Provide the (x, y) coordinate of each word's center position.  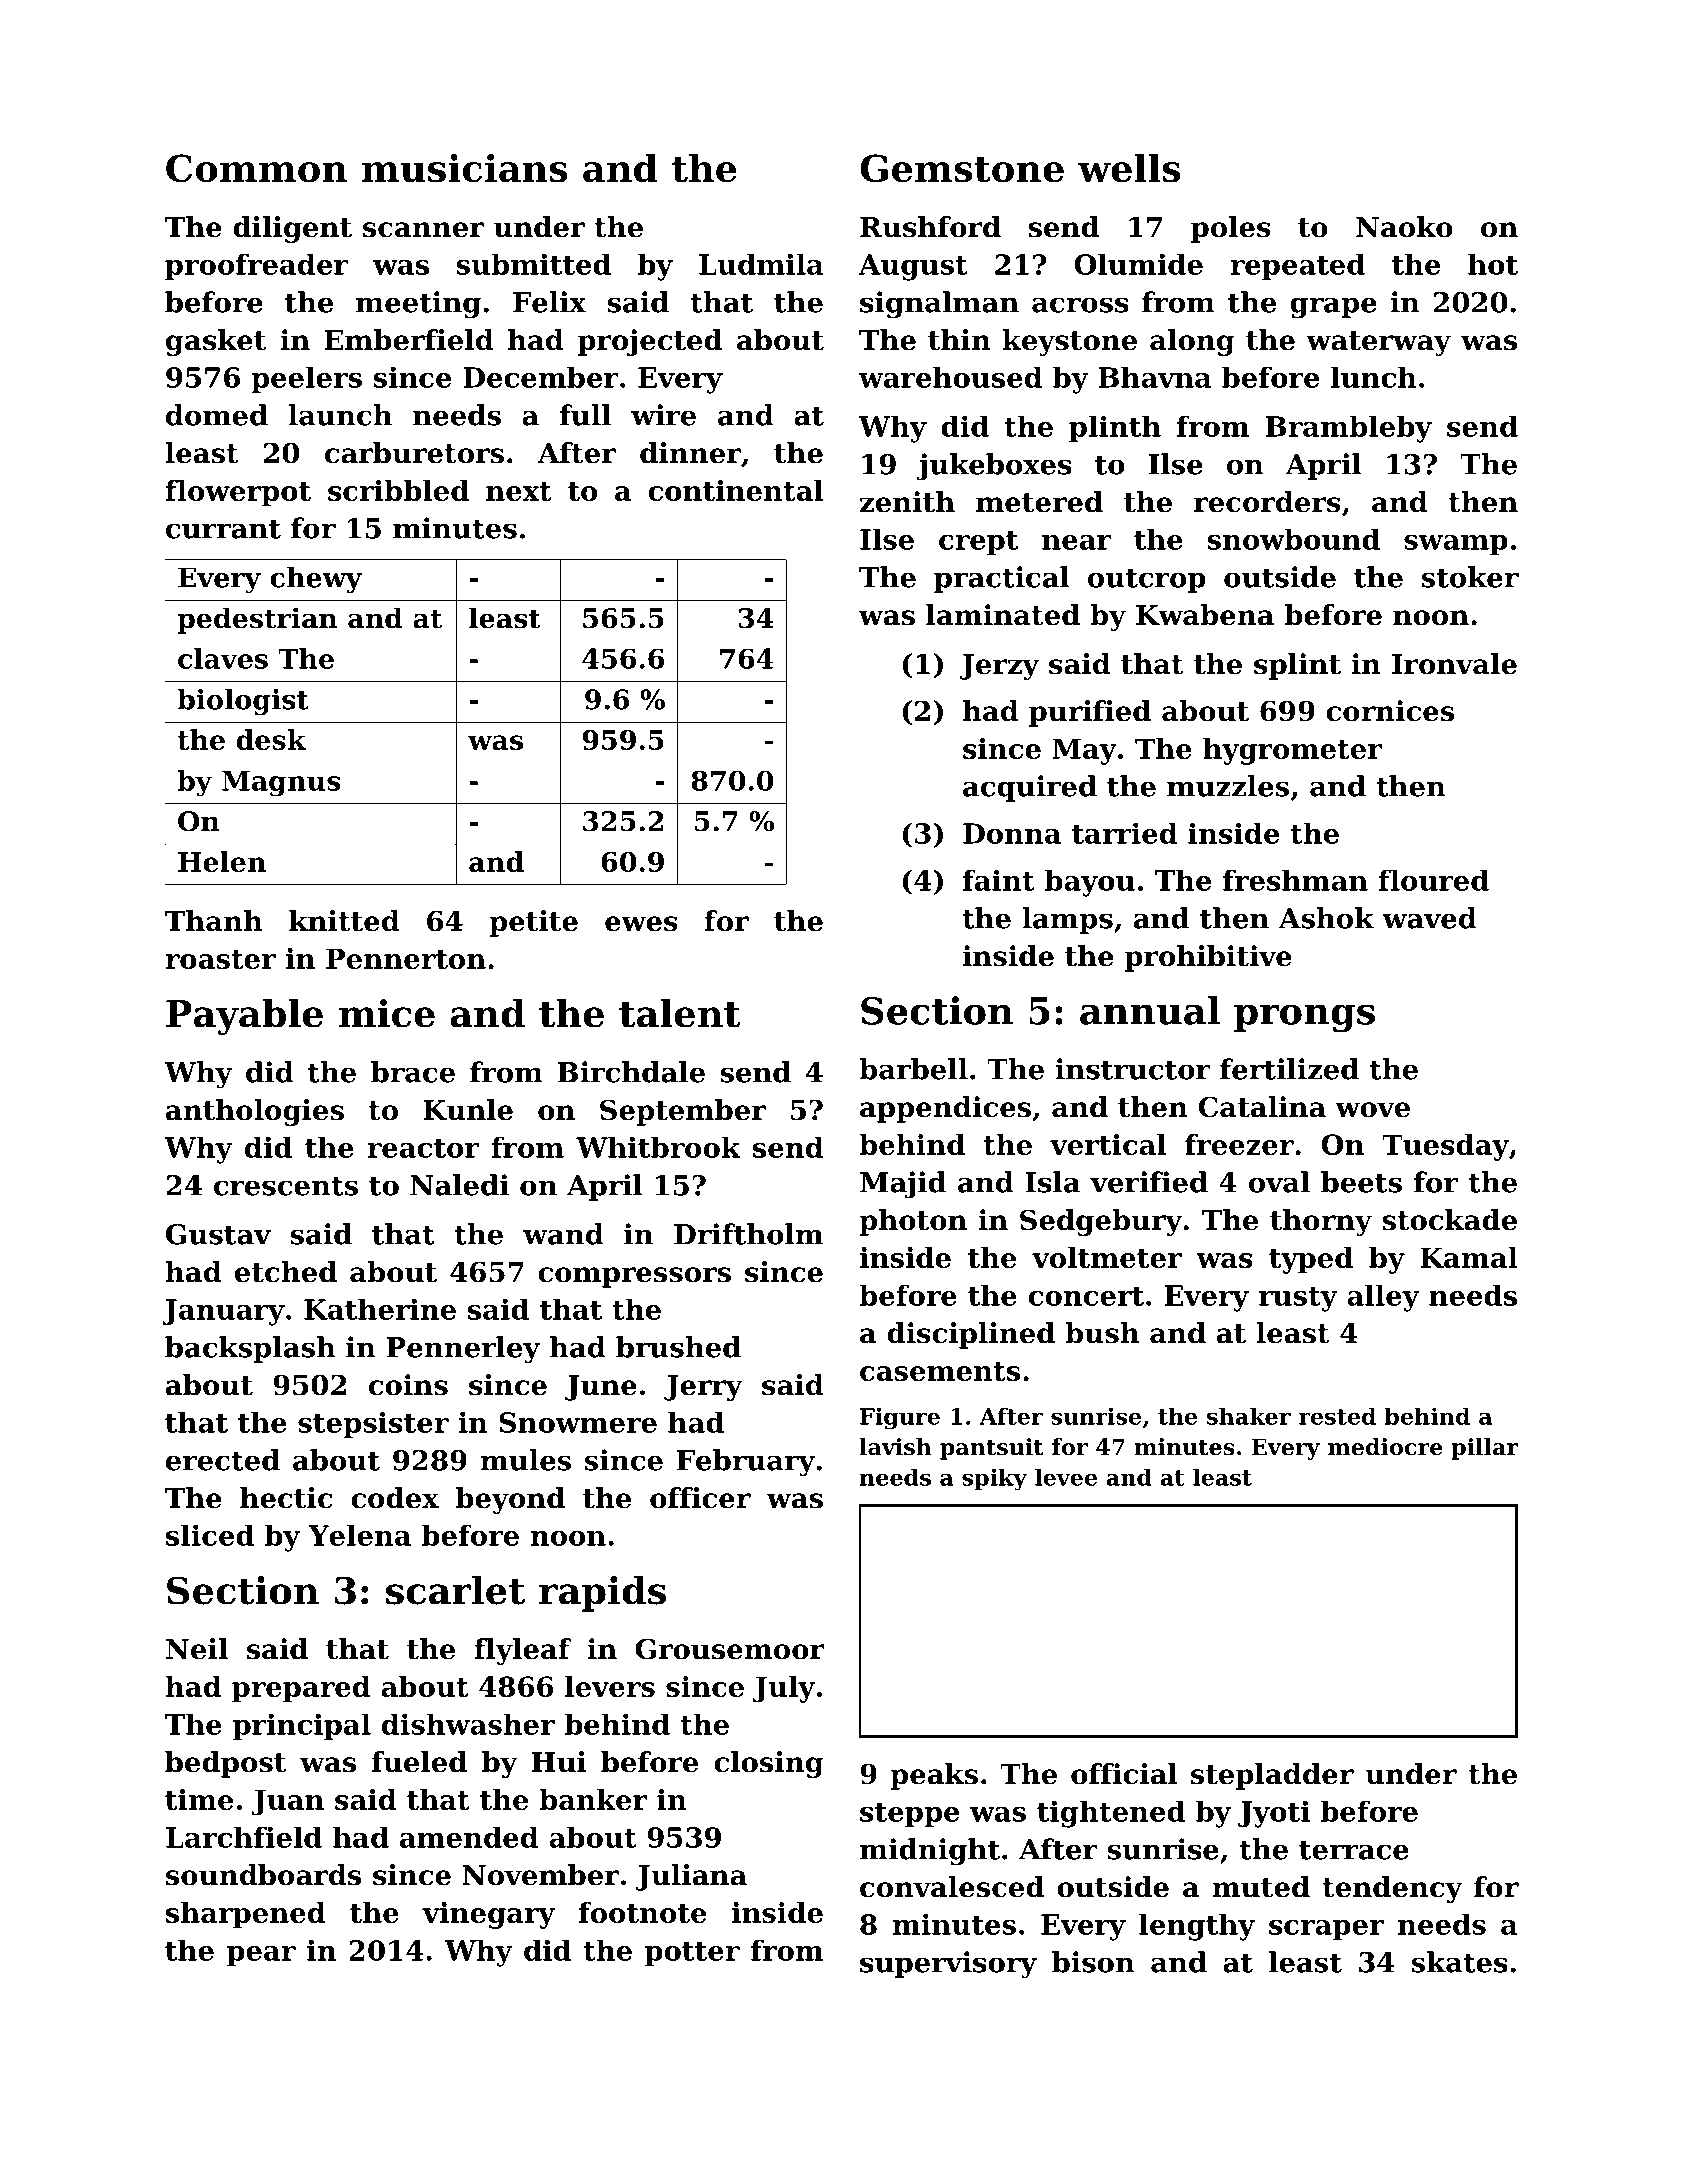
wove (1372, 1110)
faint (999, 880)
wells (1129, 167)
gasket (216, 342)
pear (261, 1956)
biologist (243, 702)
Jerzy (999, 667)
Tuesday (1445, 1147)
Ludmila (761, 264)
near (1076, 542)
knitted (344, 921)
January (223, 1312)
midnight (930, 1852)
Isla (1052, 1182)
